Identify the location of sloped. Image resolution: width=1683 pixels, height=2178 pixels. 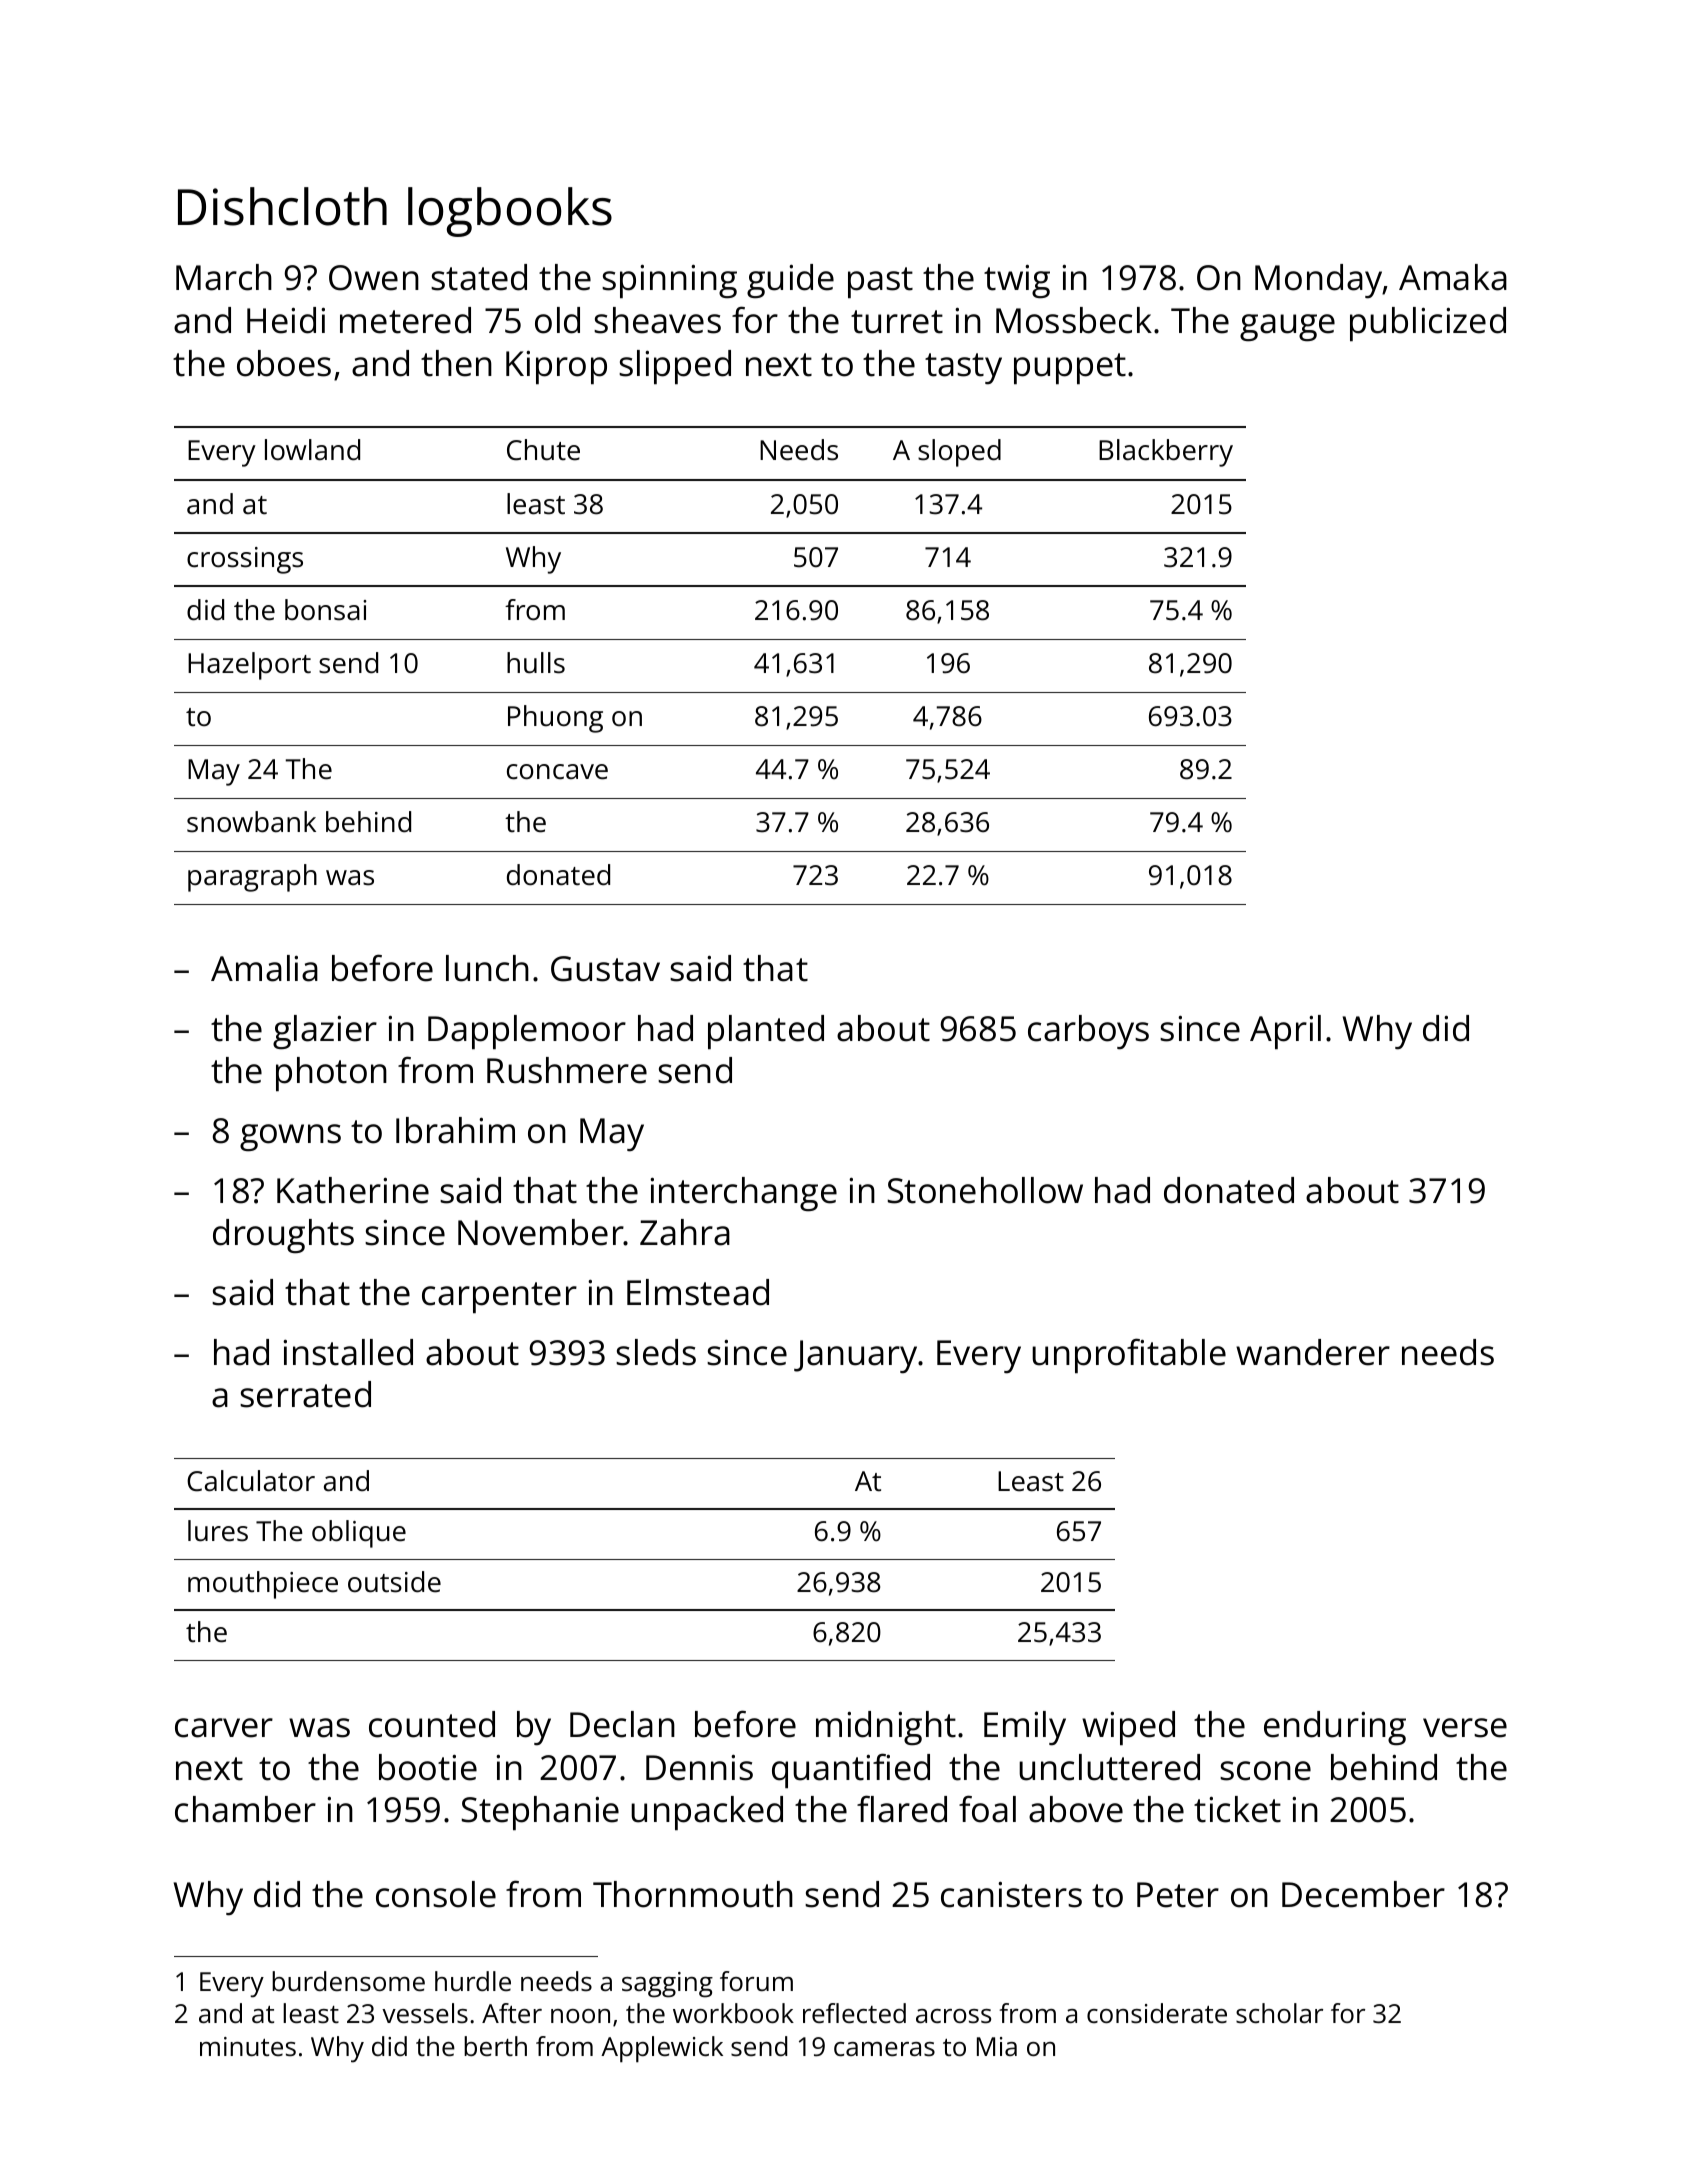
(959, 453).
